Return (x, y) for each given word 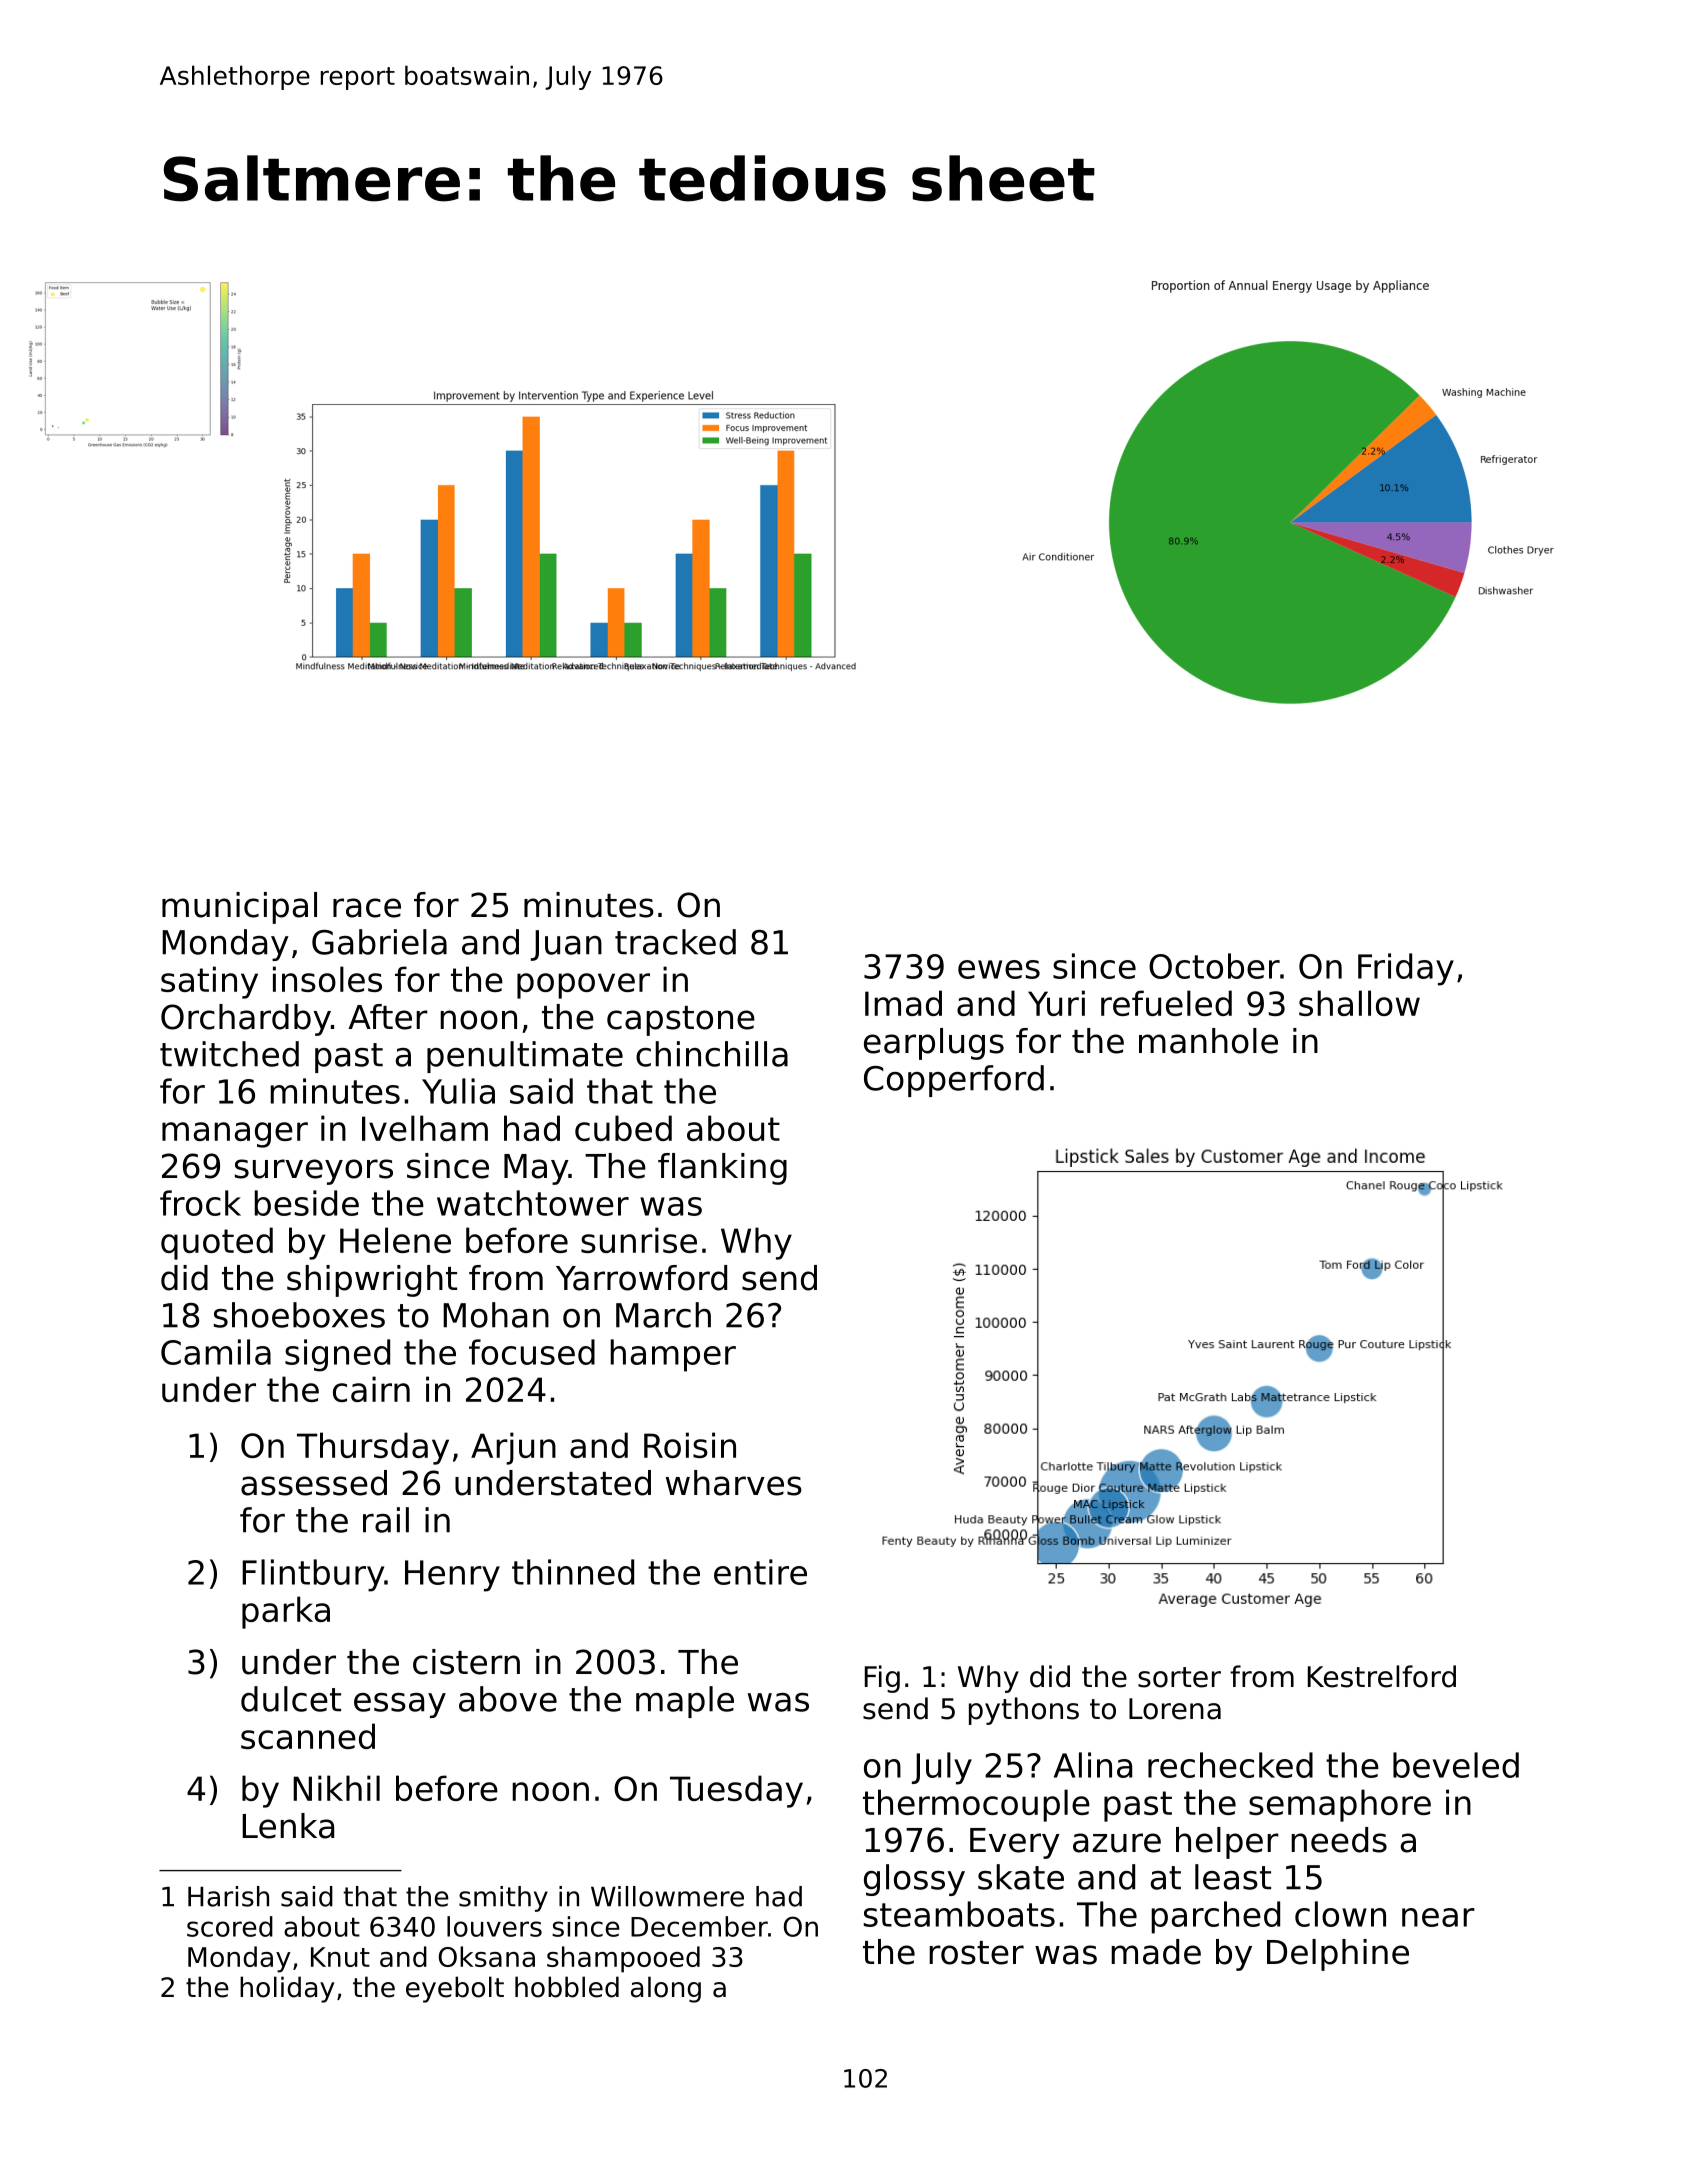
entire (760, 1572)
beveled (1456, 1765)
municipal (239, 908)
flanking (722, 1169)
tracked (675, 942)
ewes (999, 969)
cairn (371, 1389)
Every (1015, 1843)
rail (386, 1520)
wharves (734, 1483)
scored (230, 1926)
